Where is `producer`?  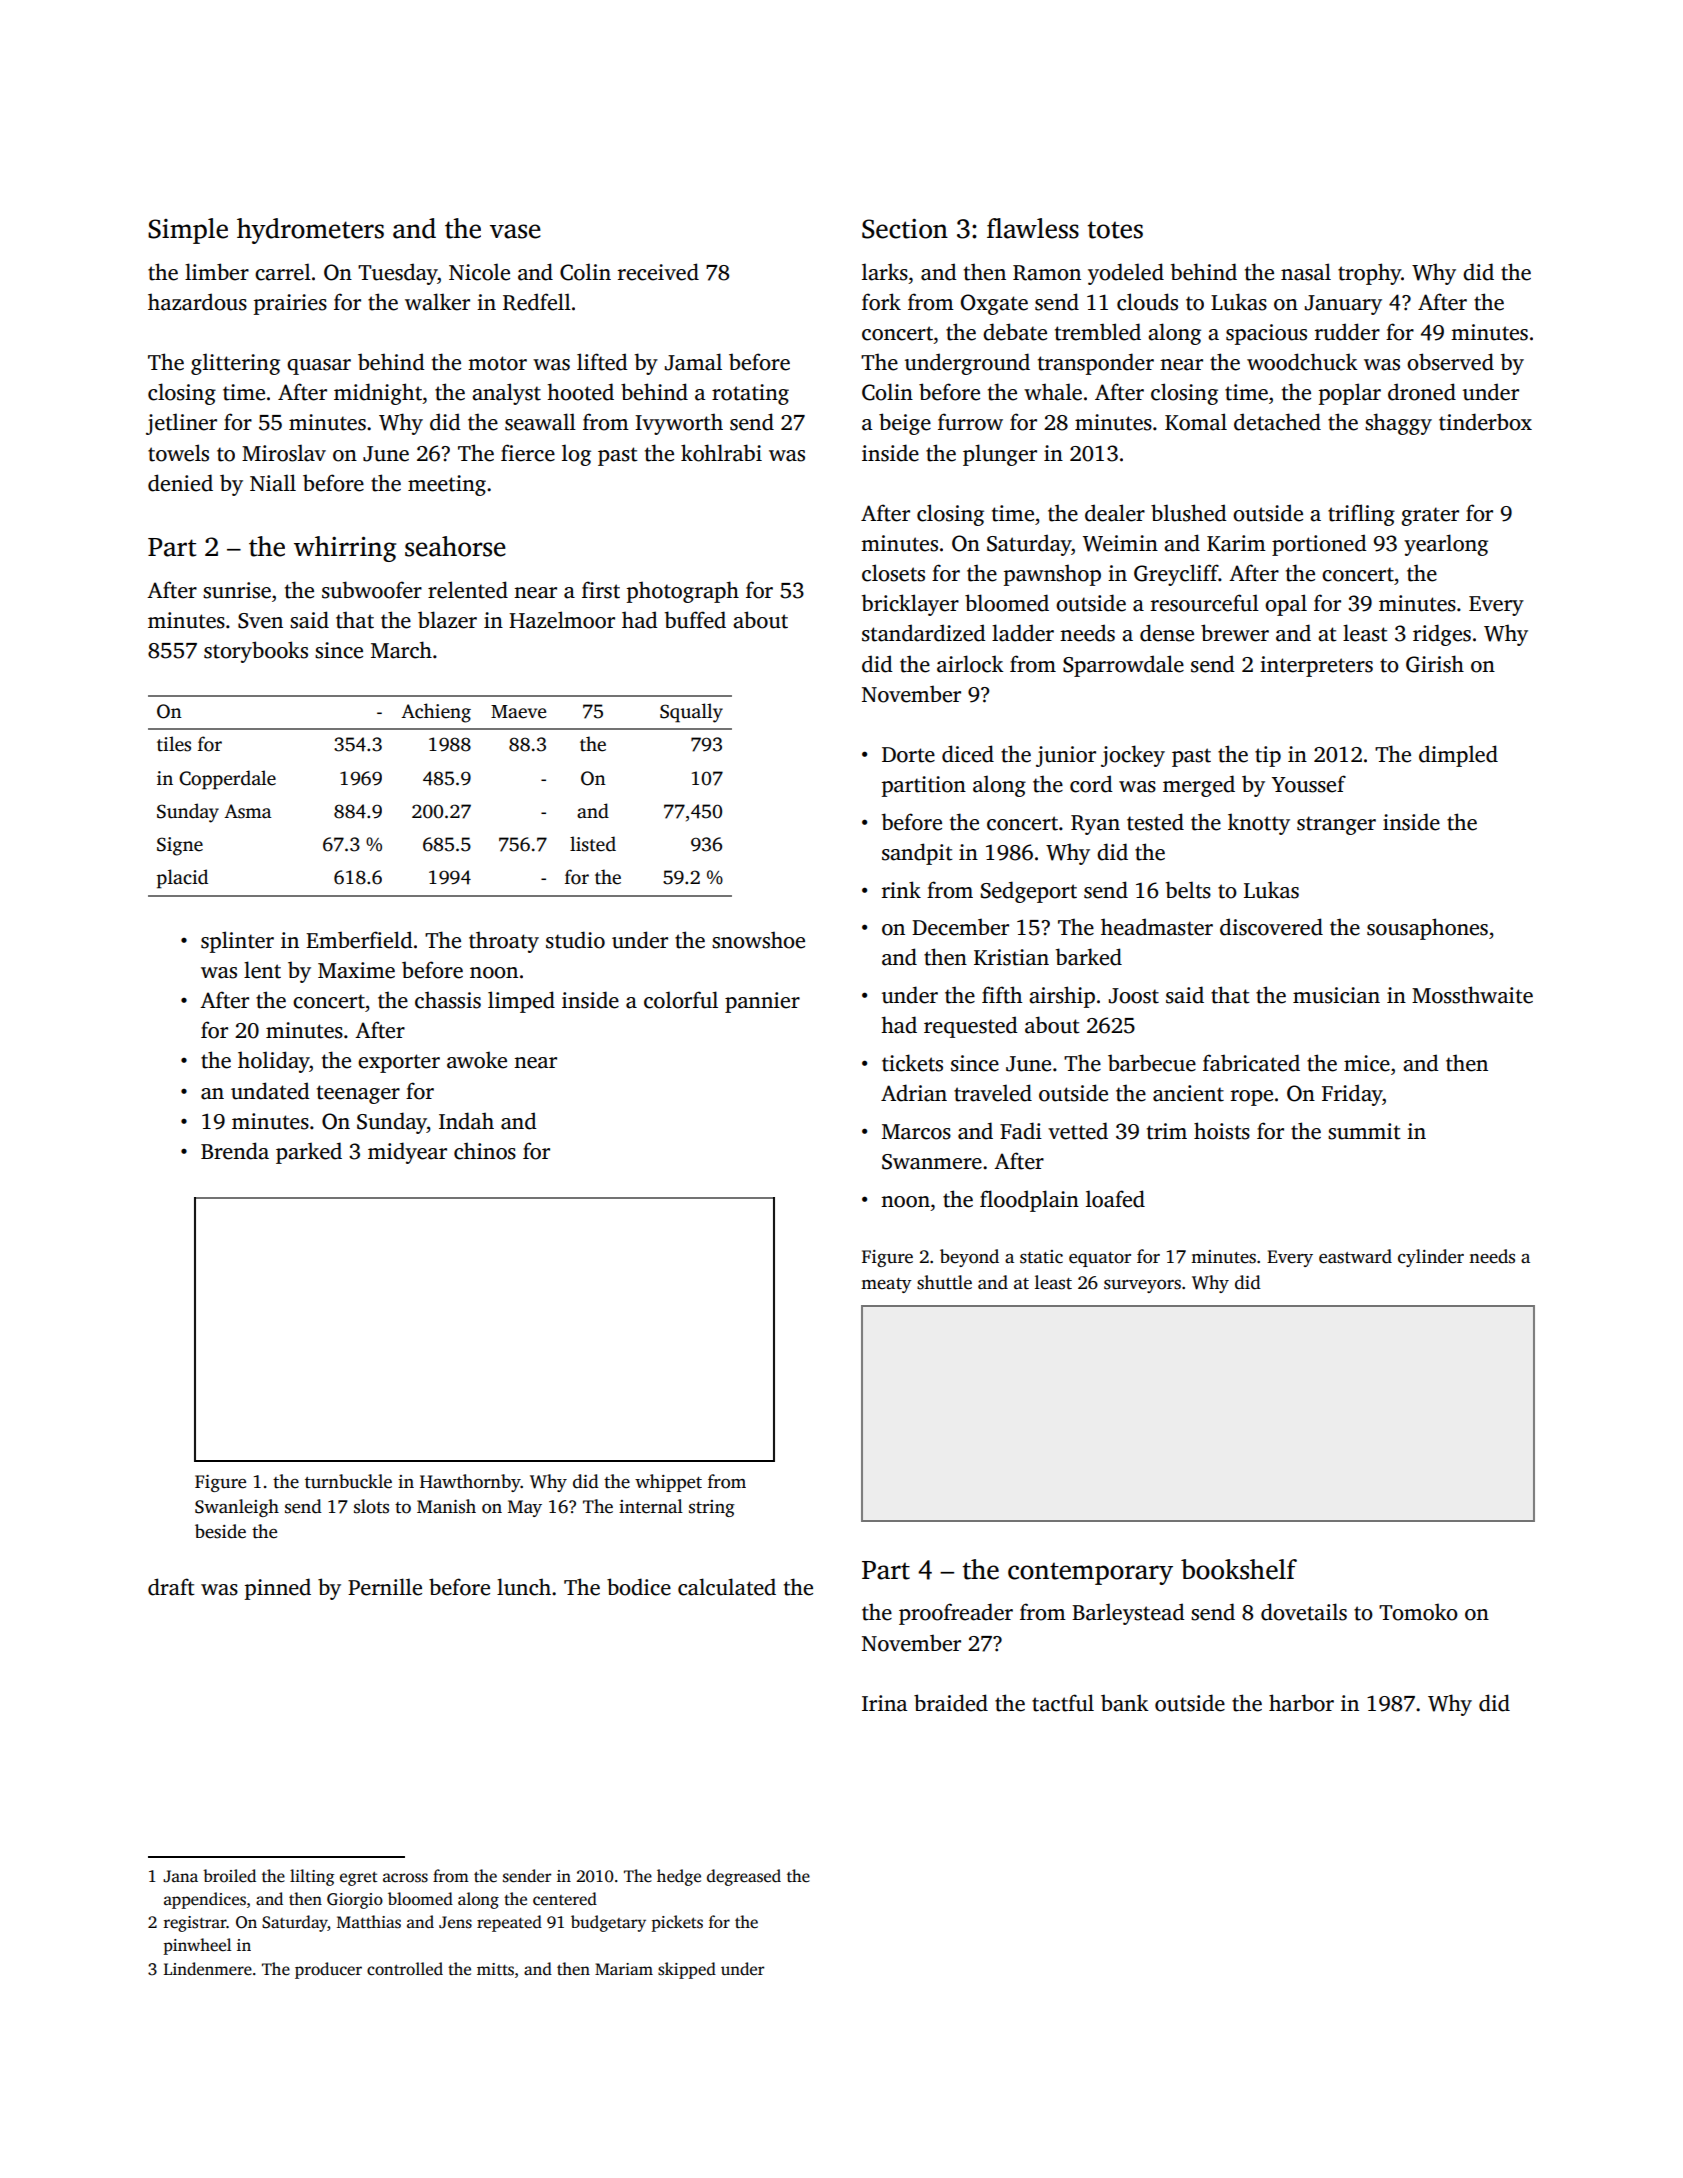 producer is located at coordinates (328, 1970).
